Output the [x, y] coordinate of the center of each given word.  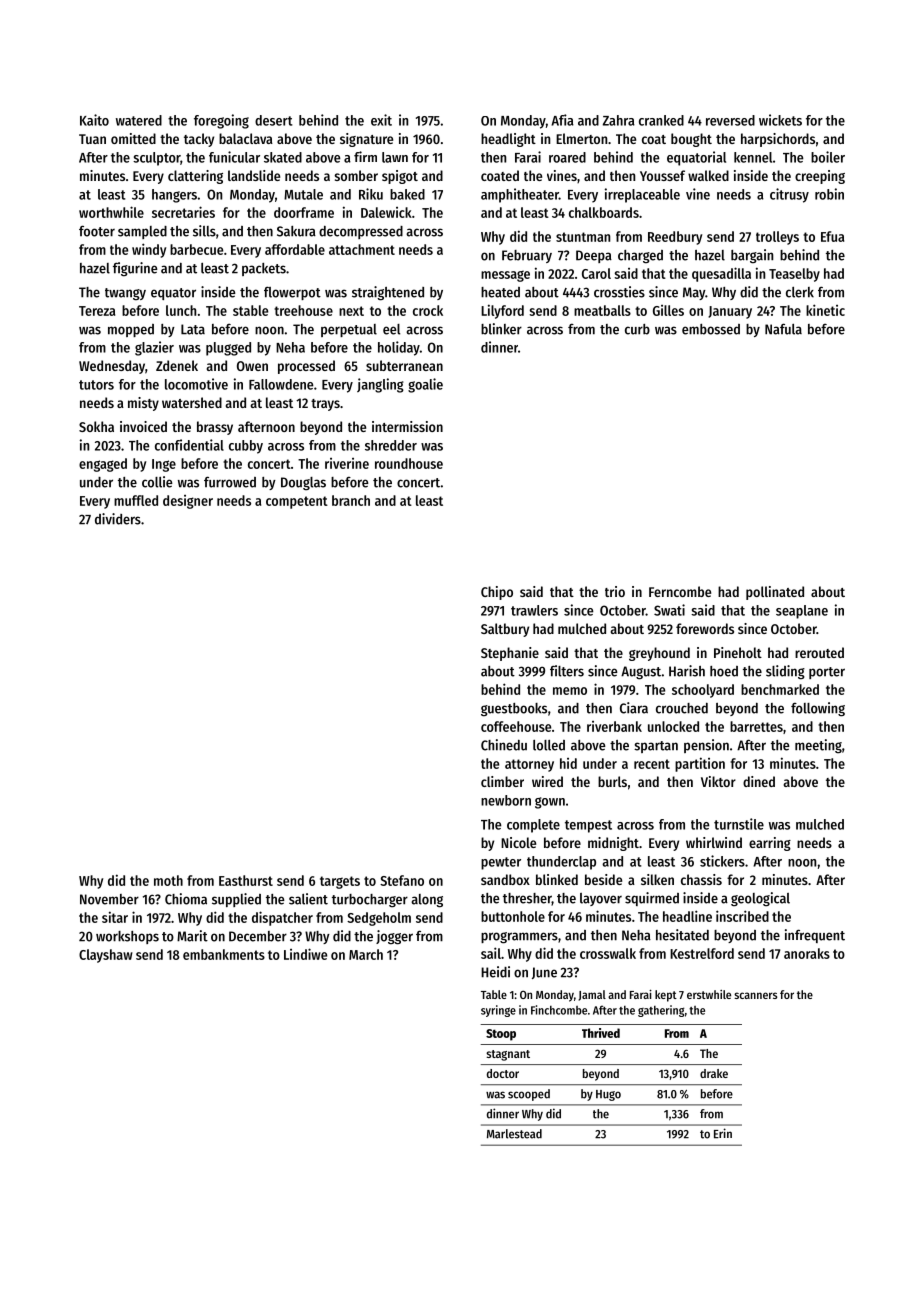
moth [168, 880]
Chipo [497, 593]
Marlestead [514, 1134]
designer [188, 502]
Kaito [94, 120]
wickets [780, 120]
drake [714, 1073]
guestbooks [514, 710]
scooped [529, 1095]
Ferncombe [680, 591]
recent [652, 764]
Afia [562, 120]
